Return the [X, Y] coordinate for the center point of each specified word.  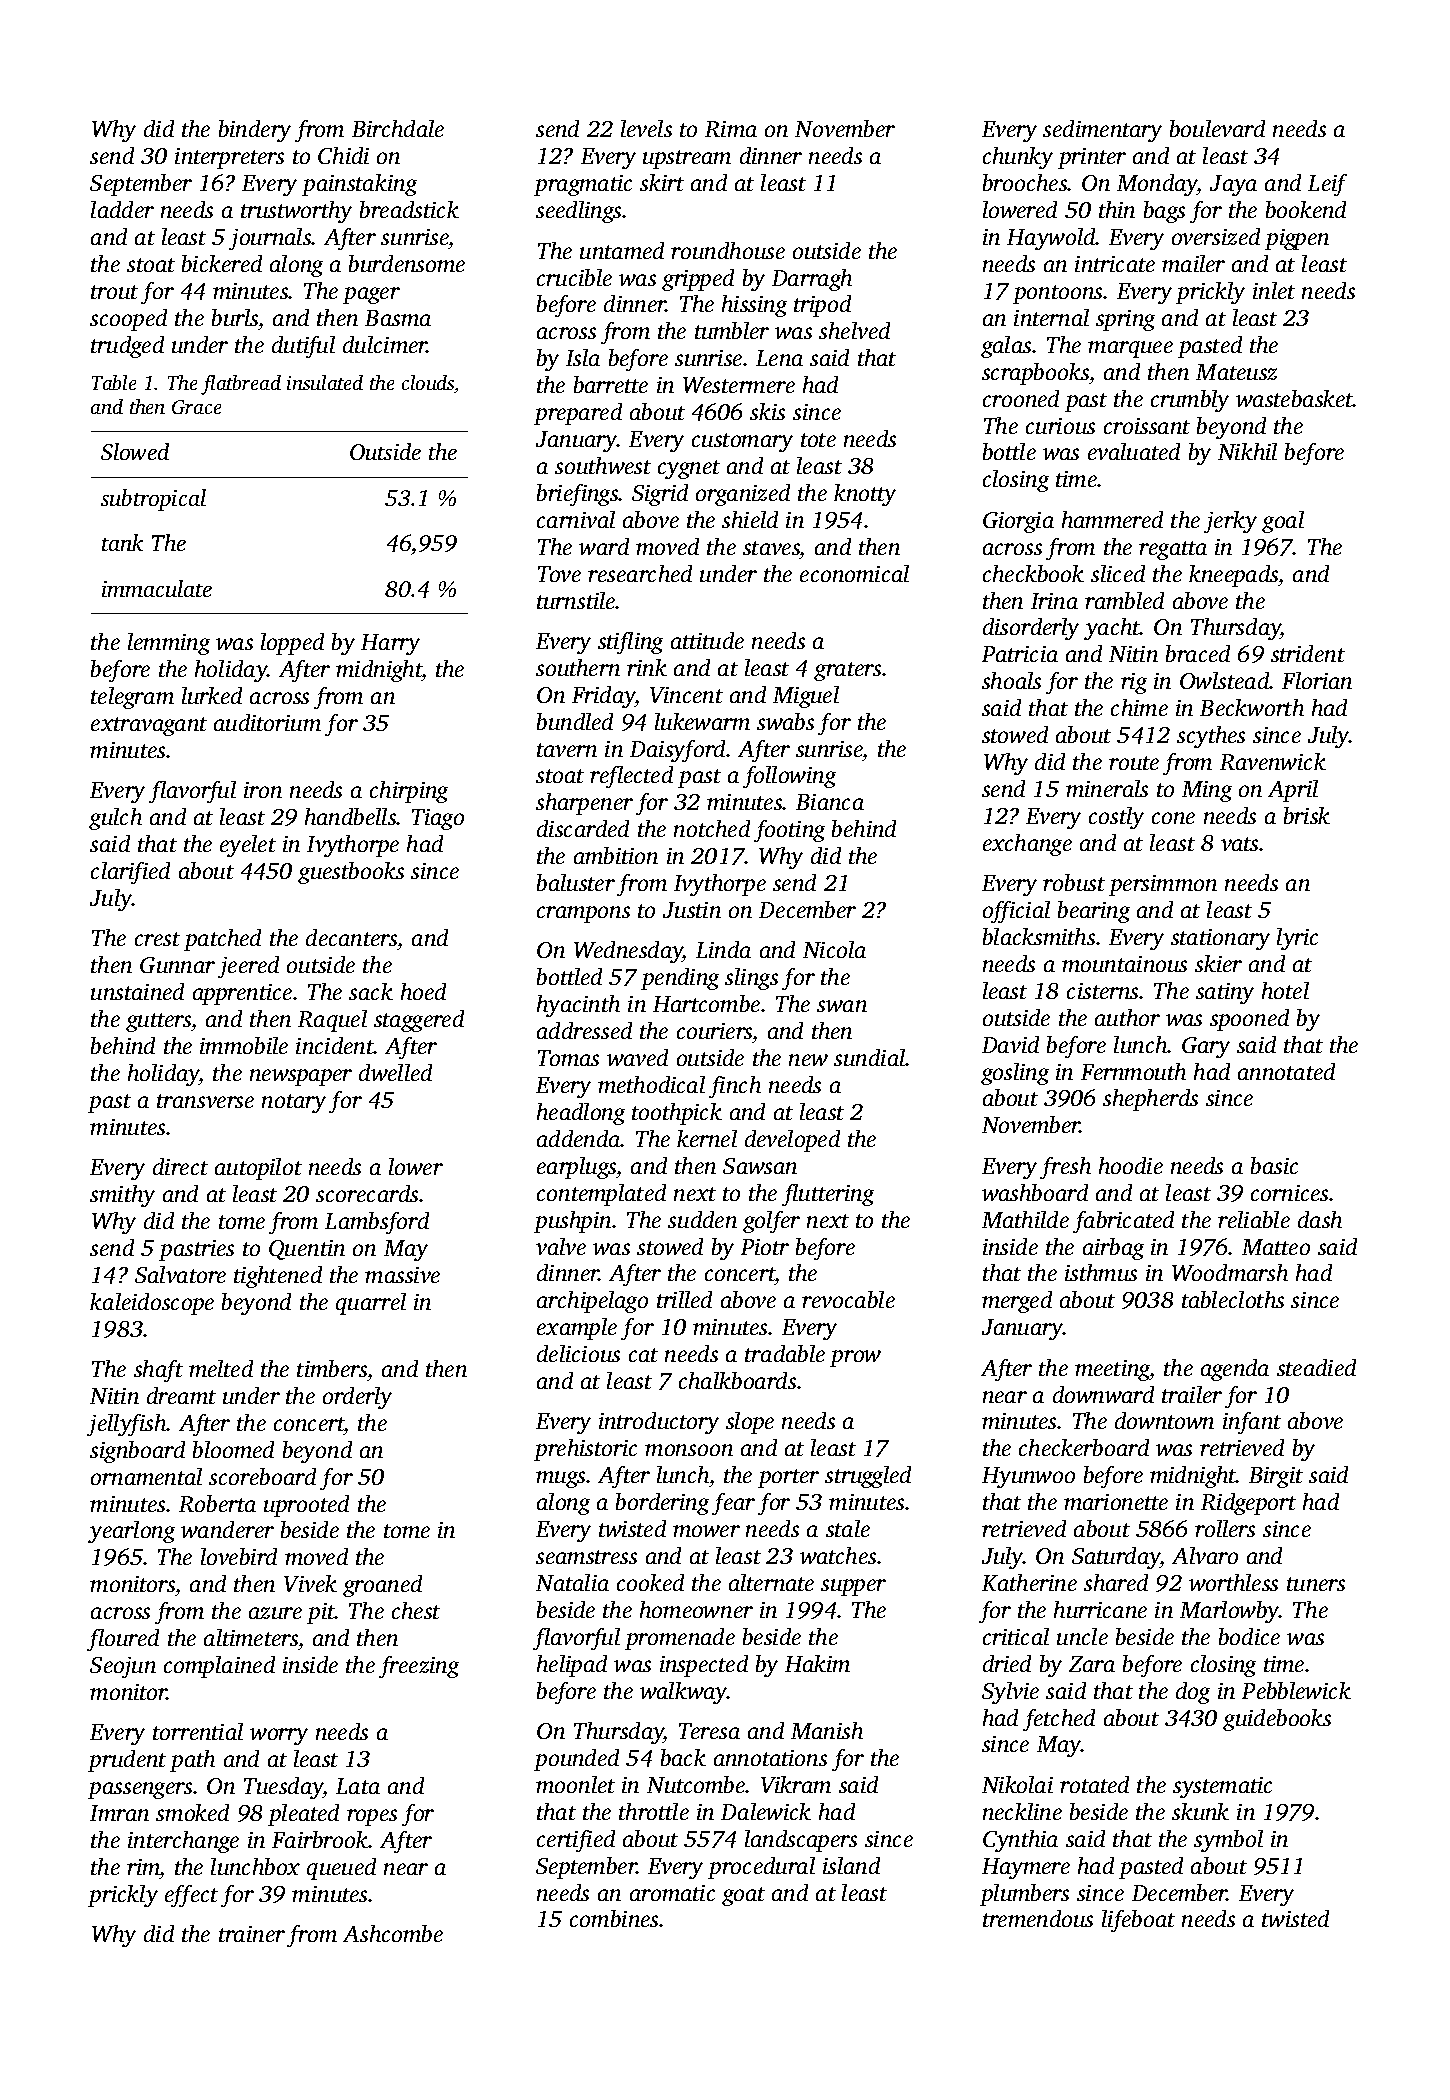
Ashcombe [393, 1933]
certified [576, 1841]
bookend [1306, 209]
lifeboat [1138, 1921]
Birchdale [398, 128]
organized [743, 495]
